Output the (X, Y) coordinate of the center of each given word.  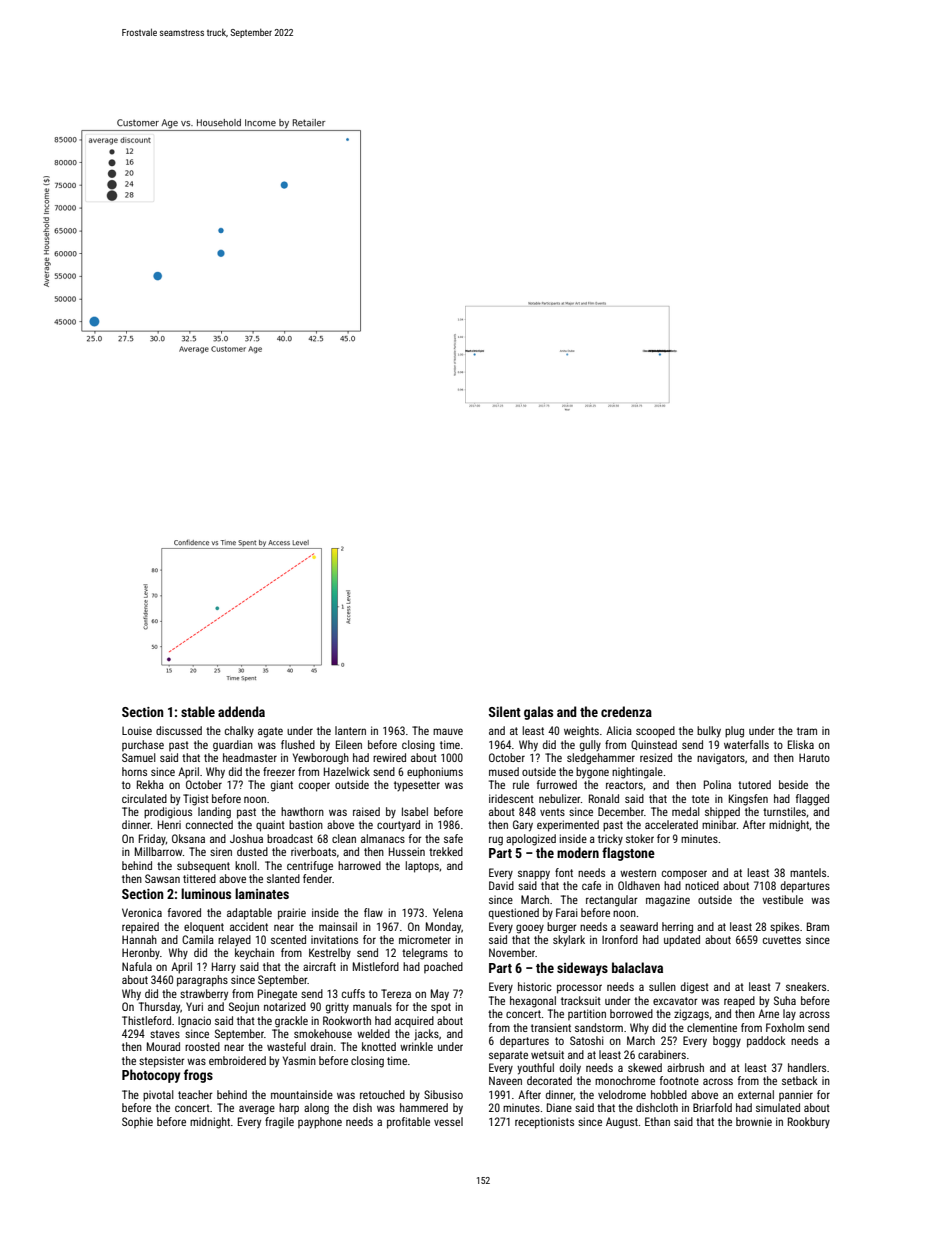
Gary (523, 826)
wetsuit (547, 1054)
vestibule (782, 899)
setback (800, 1080)
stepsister (162, 1062)
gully (590, 746)
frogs (198, 1076)
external (756, 1094)
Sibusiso (443, 1094)
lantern (350, 730)
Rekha (150, 784)
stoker (640, 838)
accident (249, 926)
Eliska (801, 744)
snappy (534, 875)
